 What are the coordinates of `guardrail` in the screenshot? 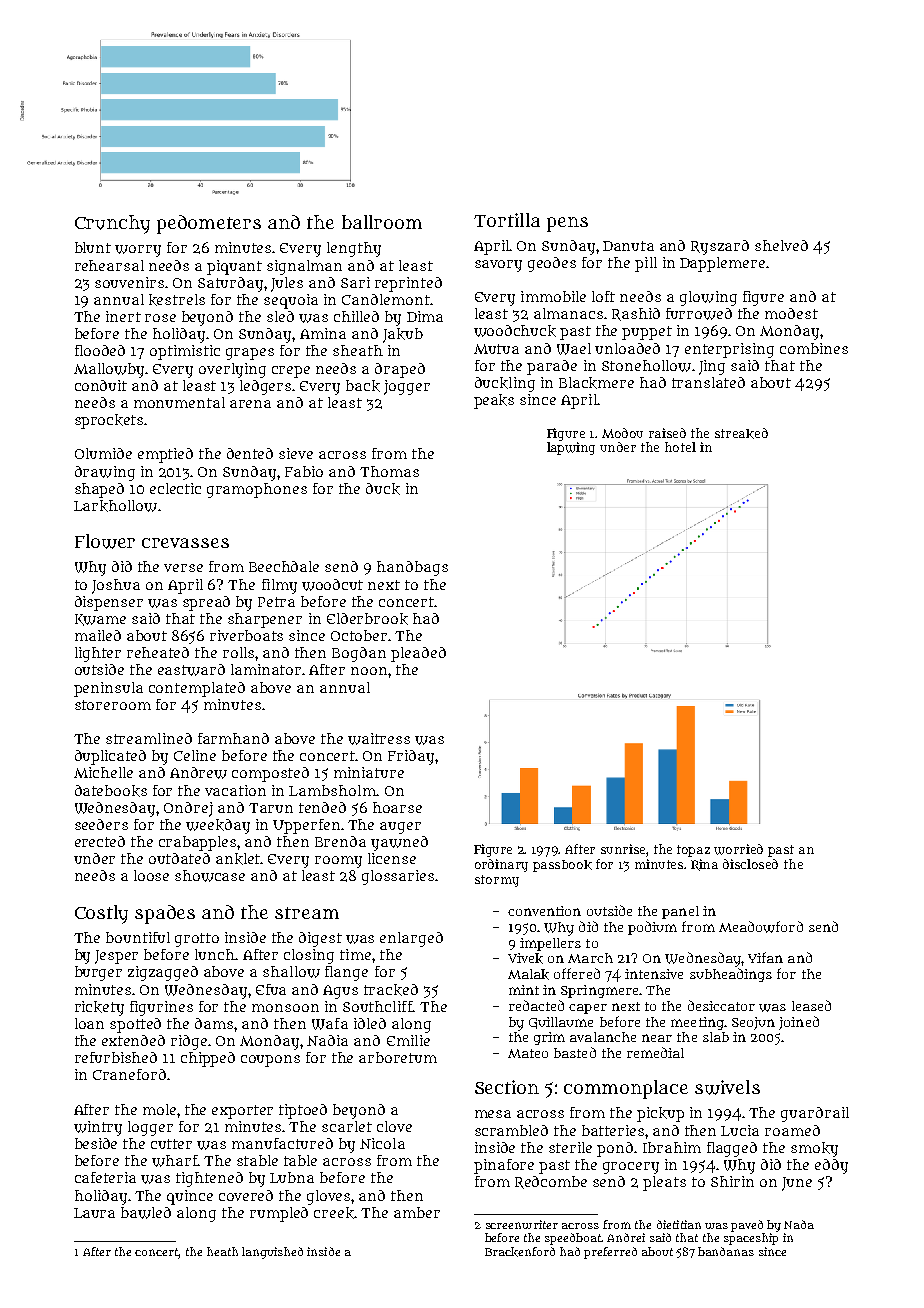 It's located at (815, 1114).
